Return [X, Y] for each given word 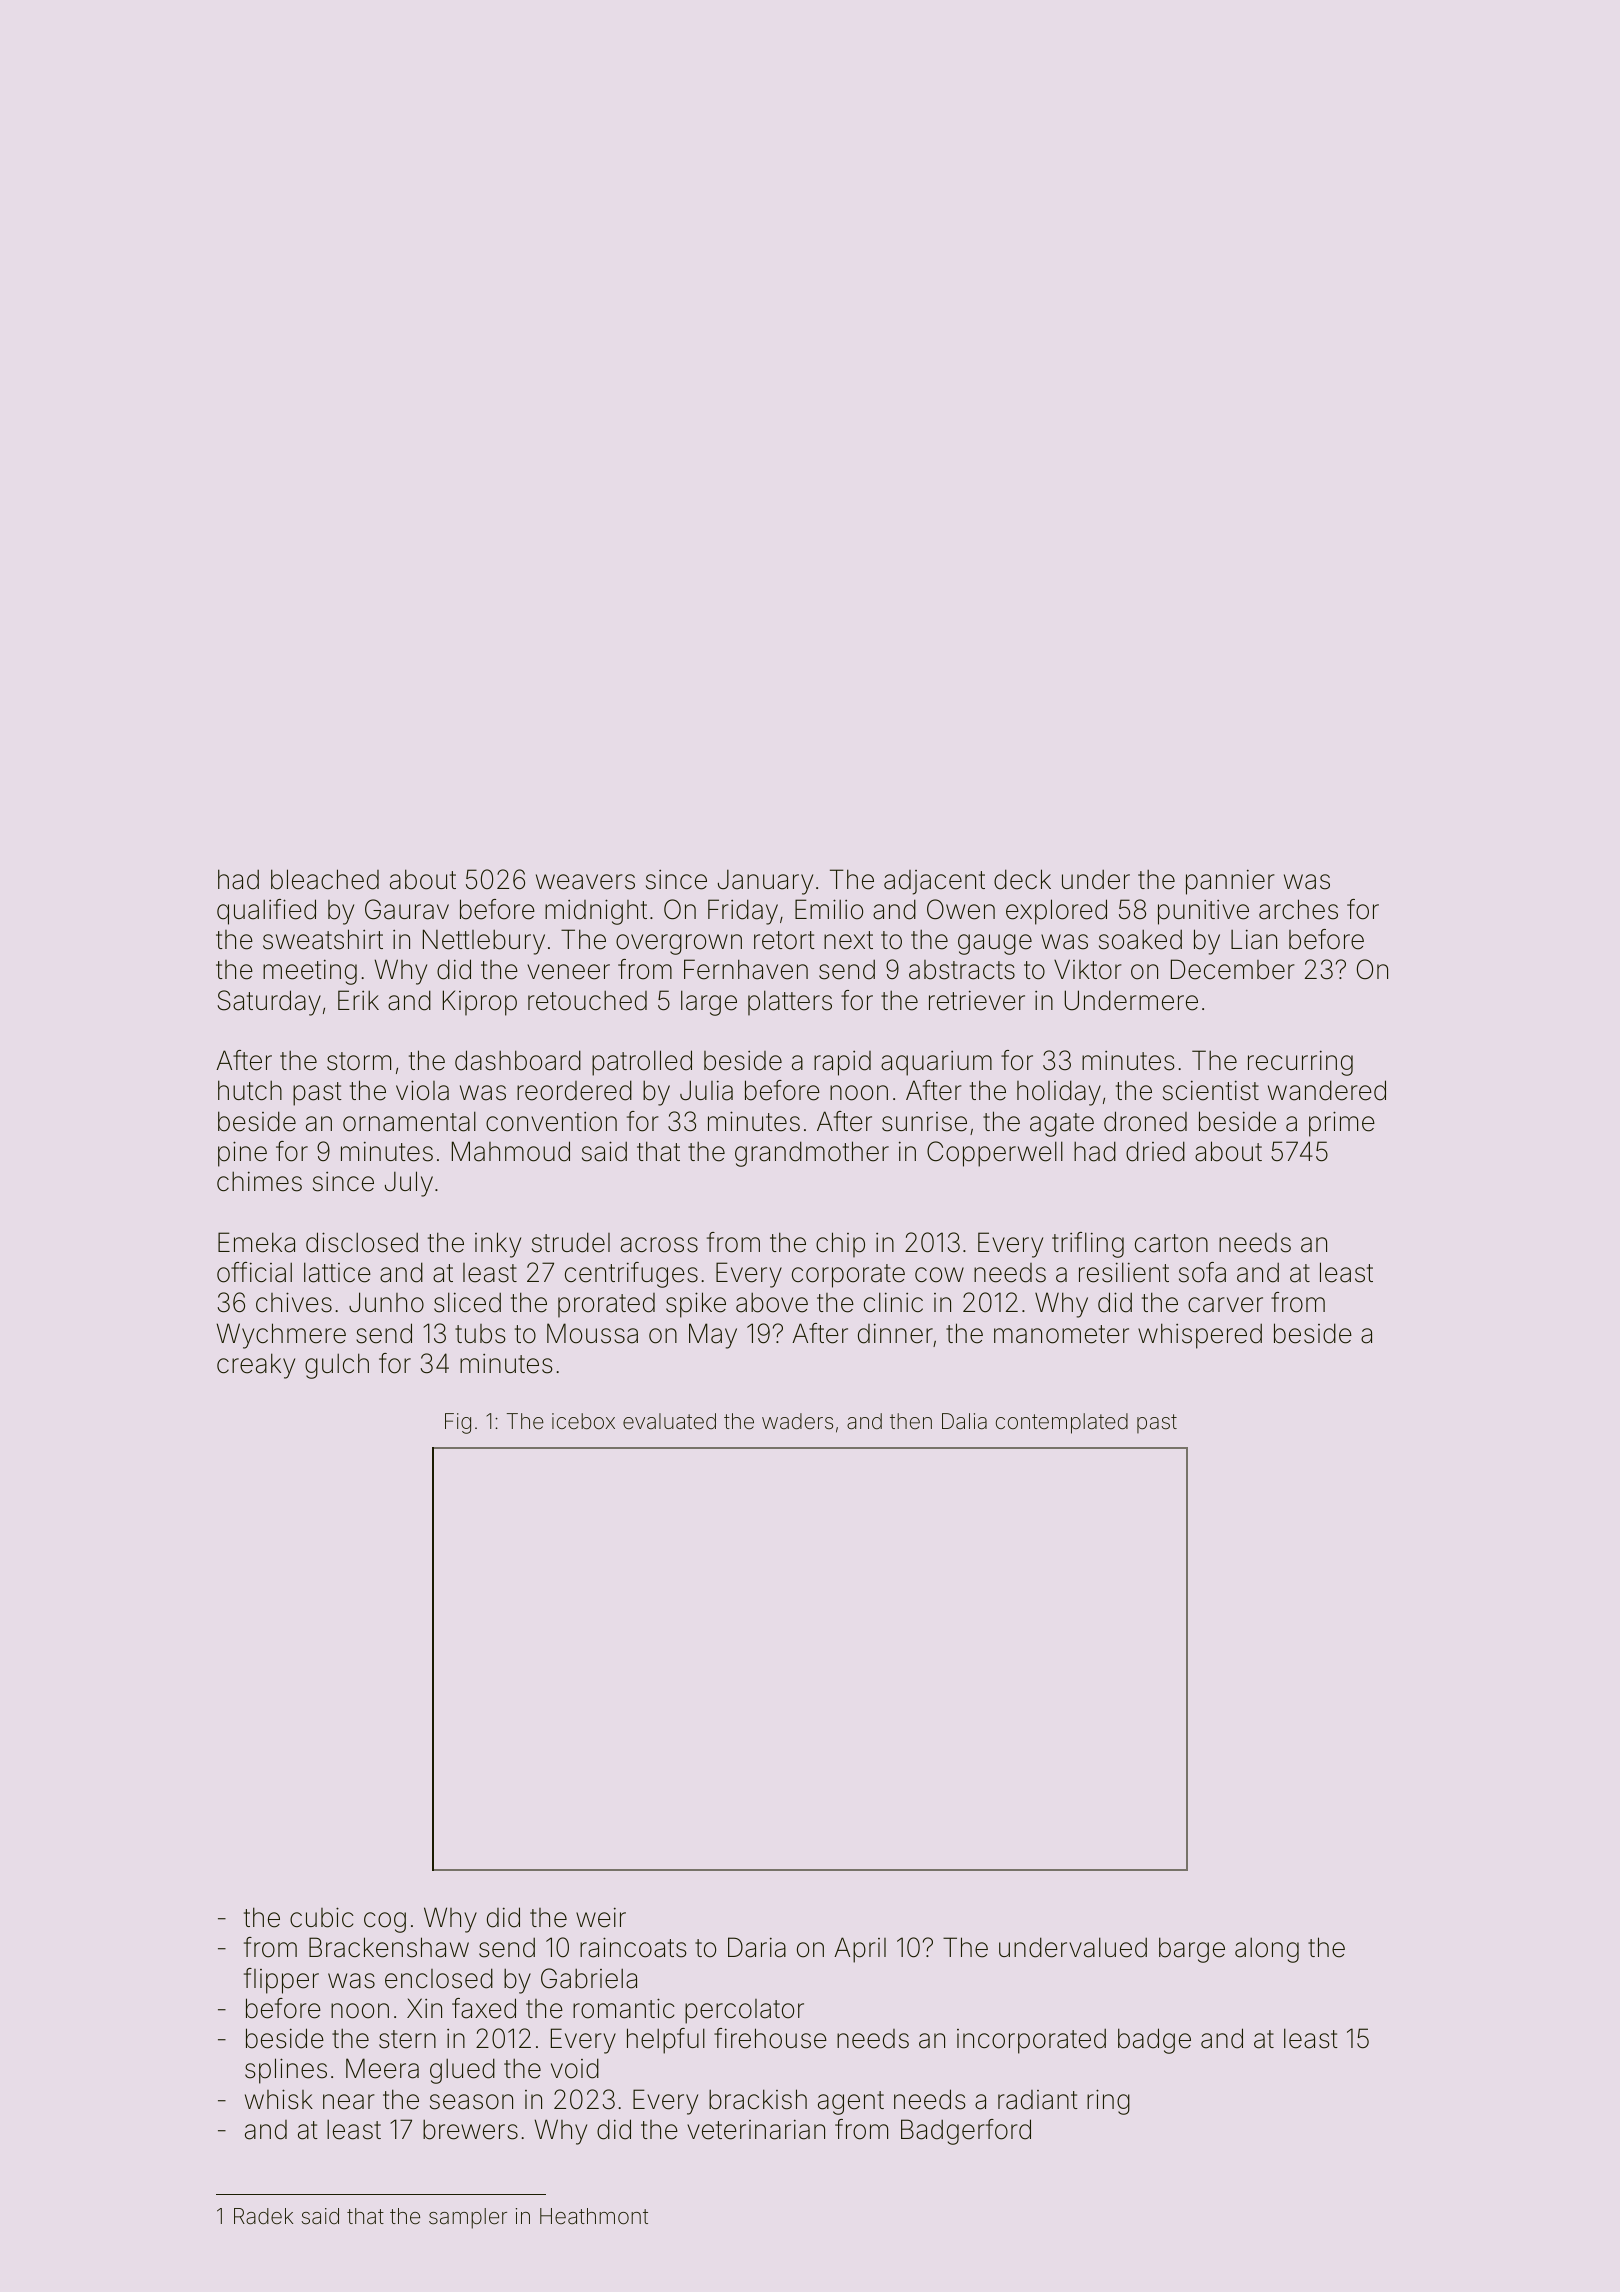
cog [385, 1922]
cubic [322, 1917]
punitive [1203, 912]
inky [498, 1245]
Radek [263, 2216]
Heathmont [594, 2216]
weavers [585, 882]
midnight [596, 912]
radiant [1038, 2100]
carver [1225, 1305]
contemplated [1062, 1423]
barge [1192, 1950]
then [911, 1421]
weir [601, 1917]
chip [840, 1245]
